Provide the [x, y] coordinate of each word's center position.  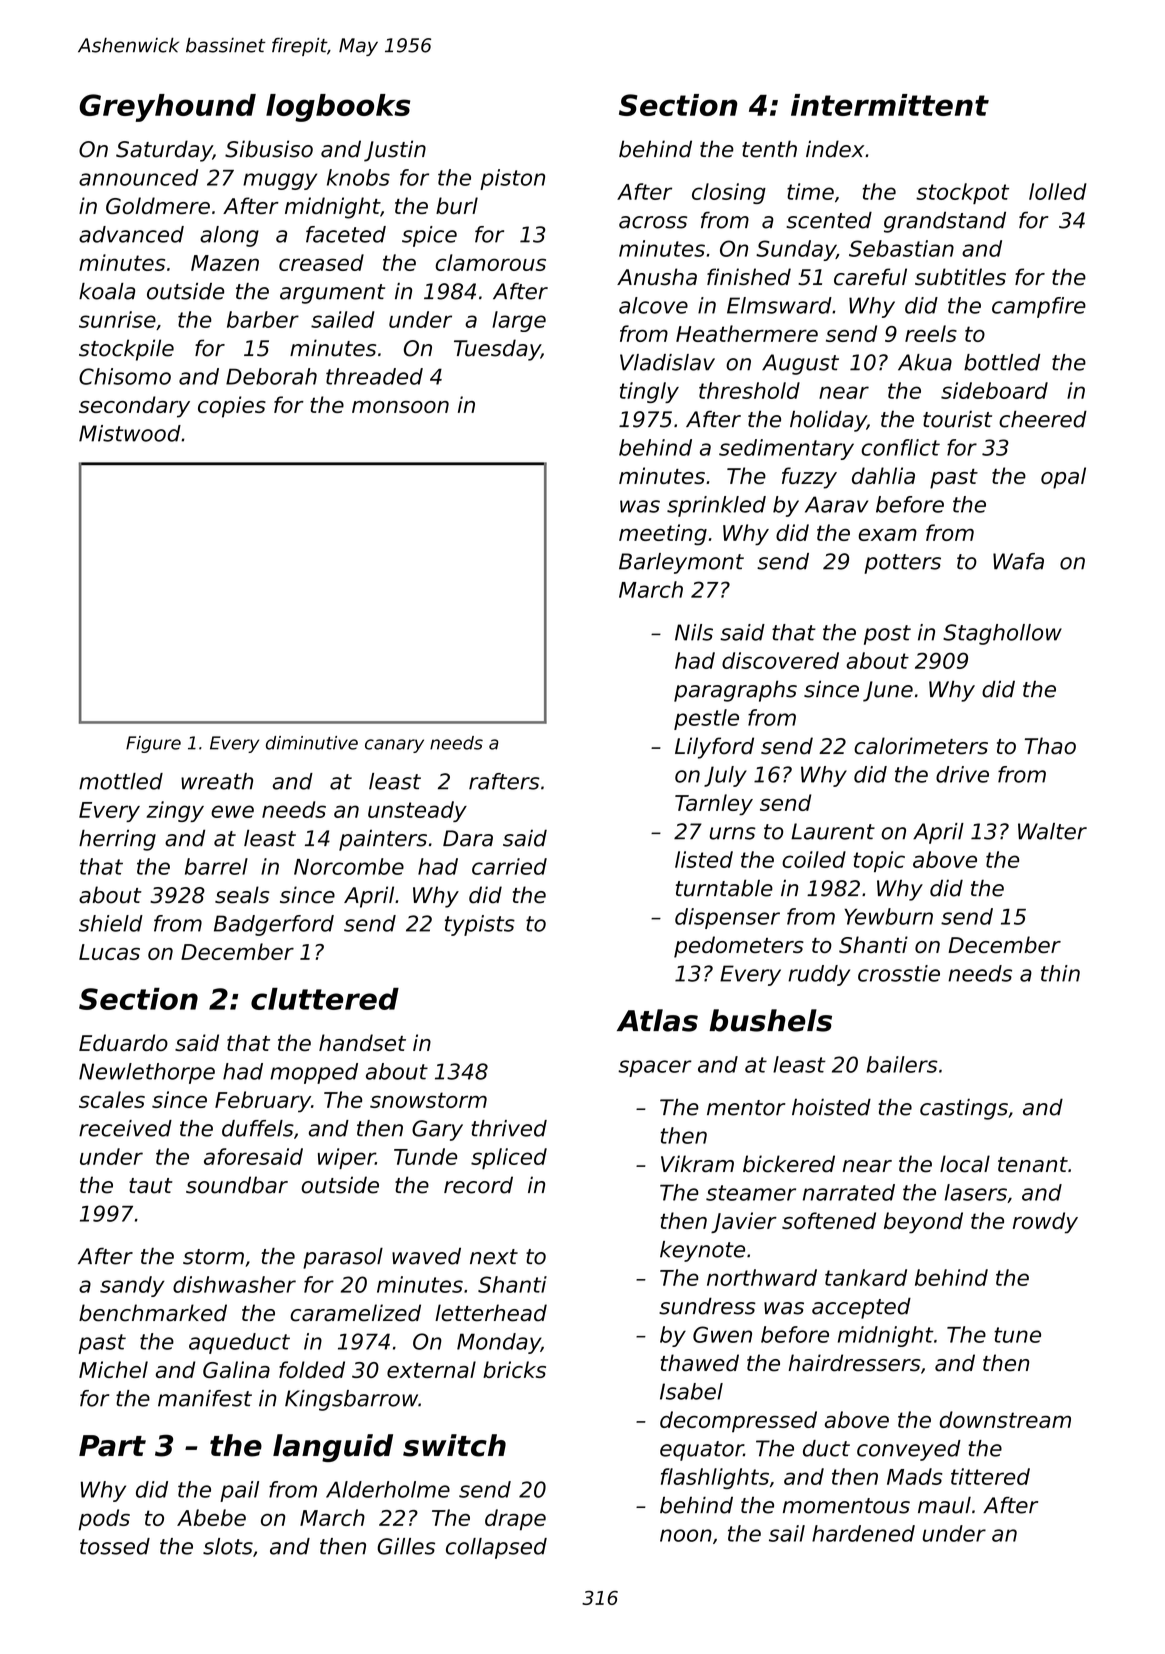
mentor [746, 1108]
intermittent [890, 105]
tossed [115, 1546]
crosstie [899, 973]
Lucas [109, 952]
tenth [769, 149]
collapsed [496, 1548]
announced [138, 177]
